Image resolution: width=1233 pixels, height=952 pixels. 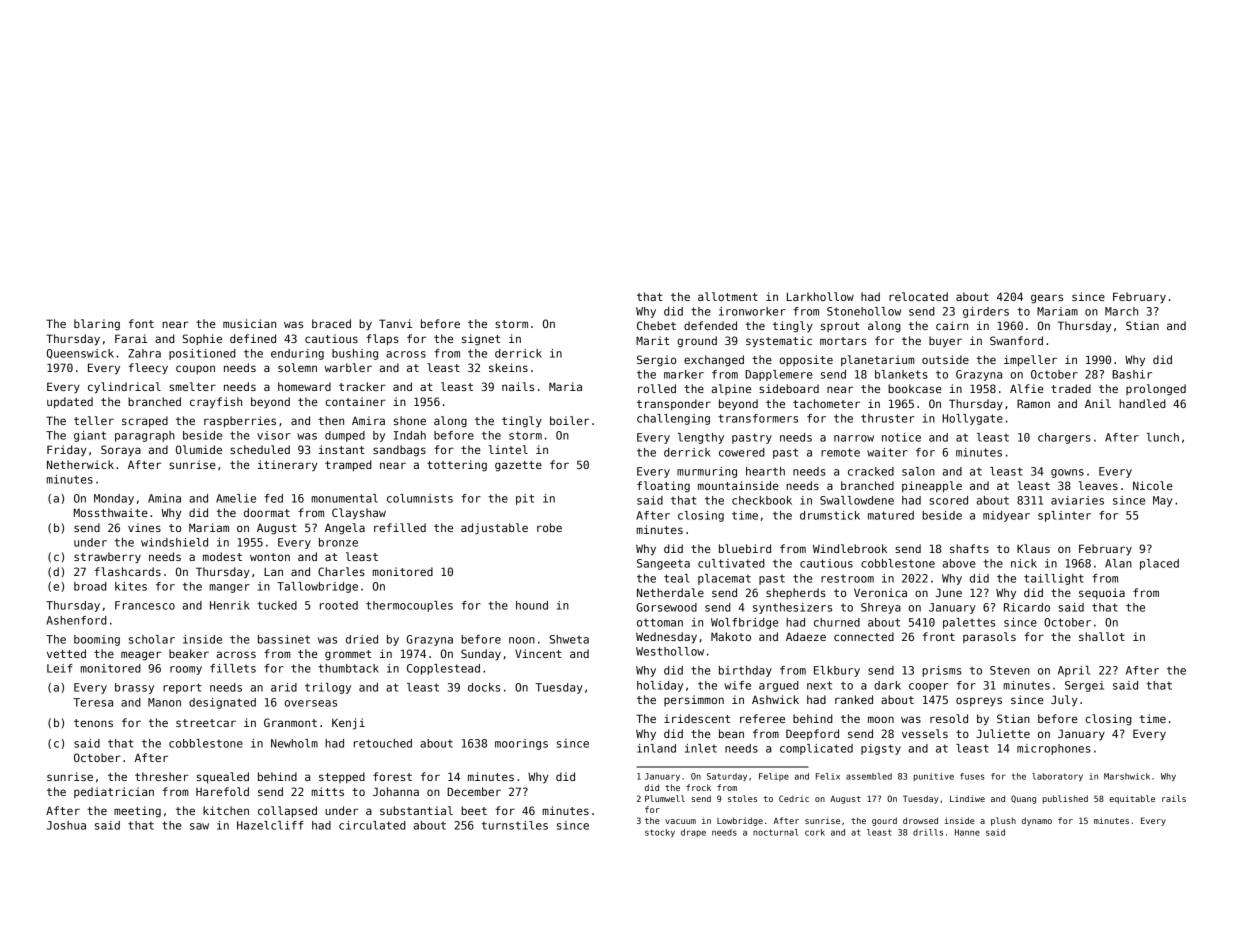 I want to click on saw, so click(x=199, y=826).
